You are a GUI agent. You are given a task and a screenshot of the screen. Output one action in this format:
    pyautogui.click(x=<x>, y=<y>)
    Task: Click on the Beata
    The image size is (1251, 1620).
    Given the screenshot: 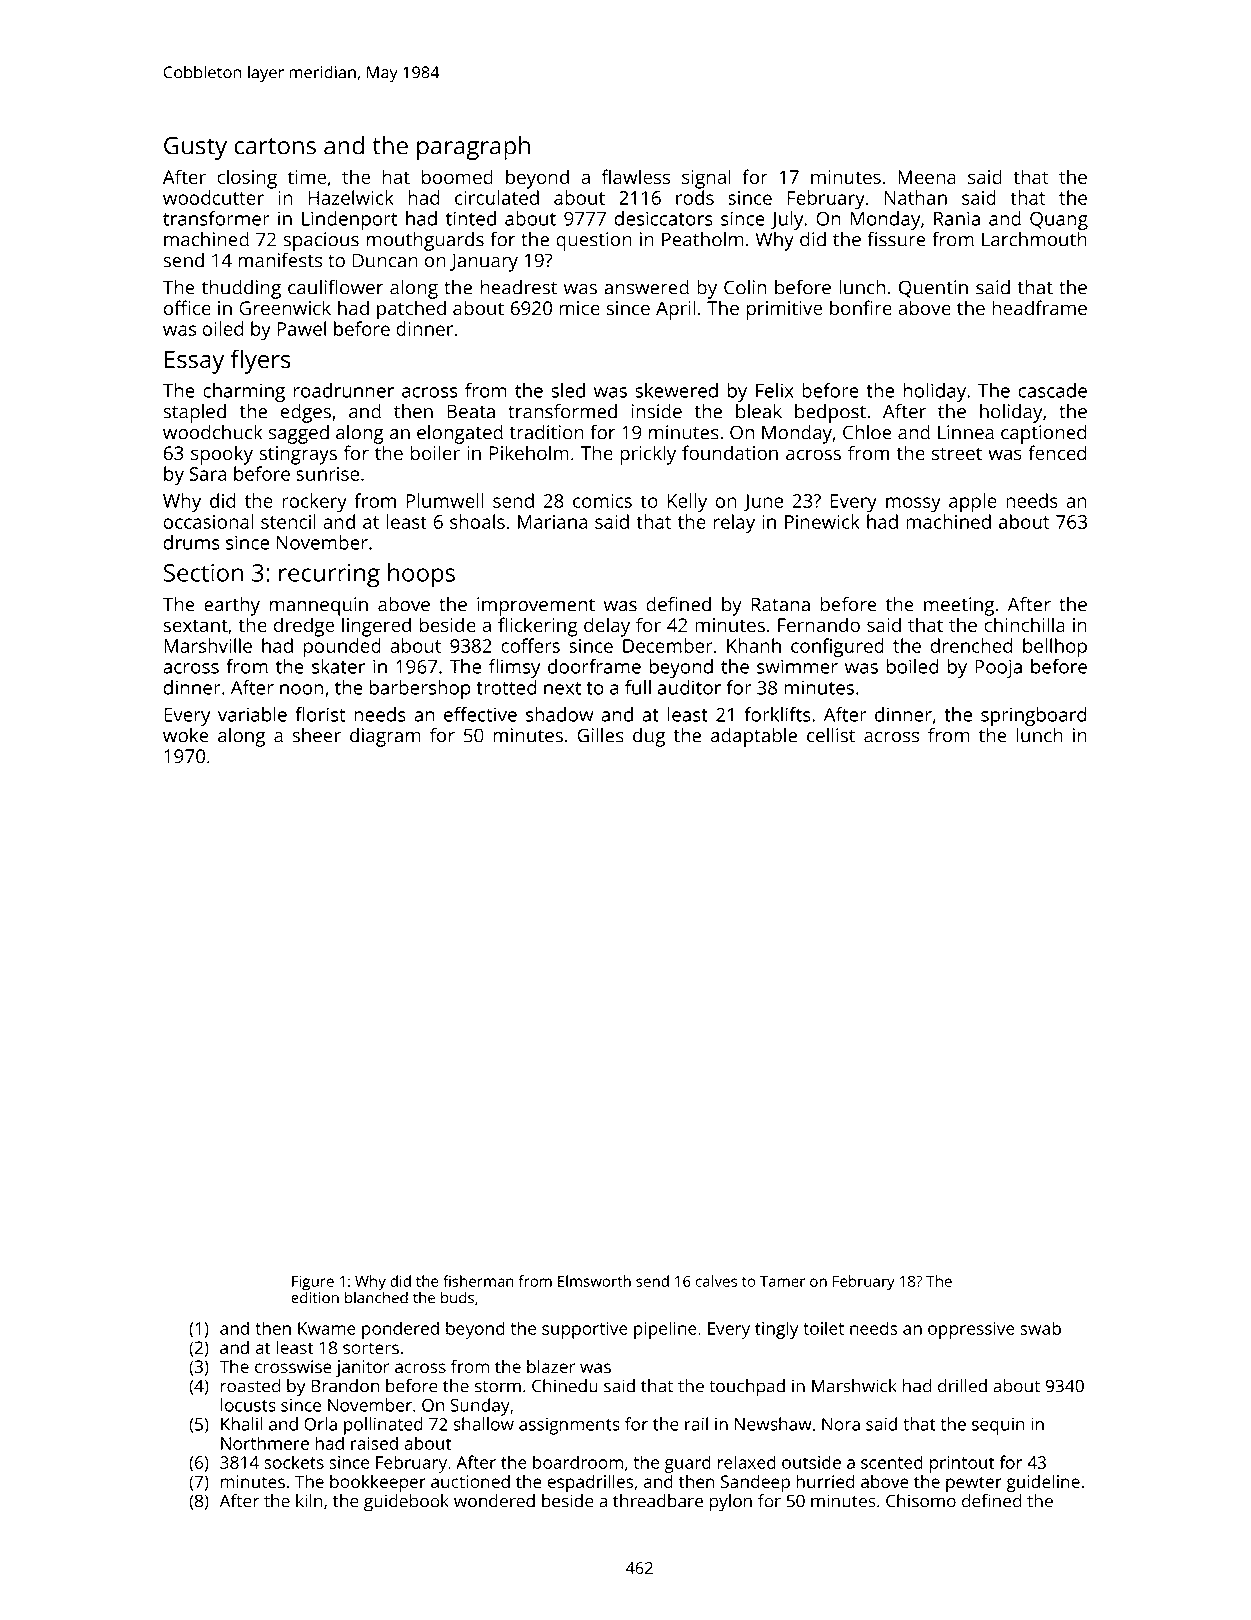 What is the action you would take?
    pyautogui.click(x=471, y=411)
